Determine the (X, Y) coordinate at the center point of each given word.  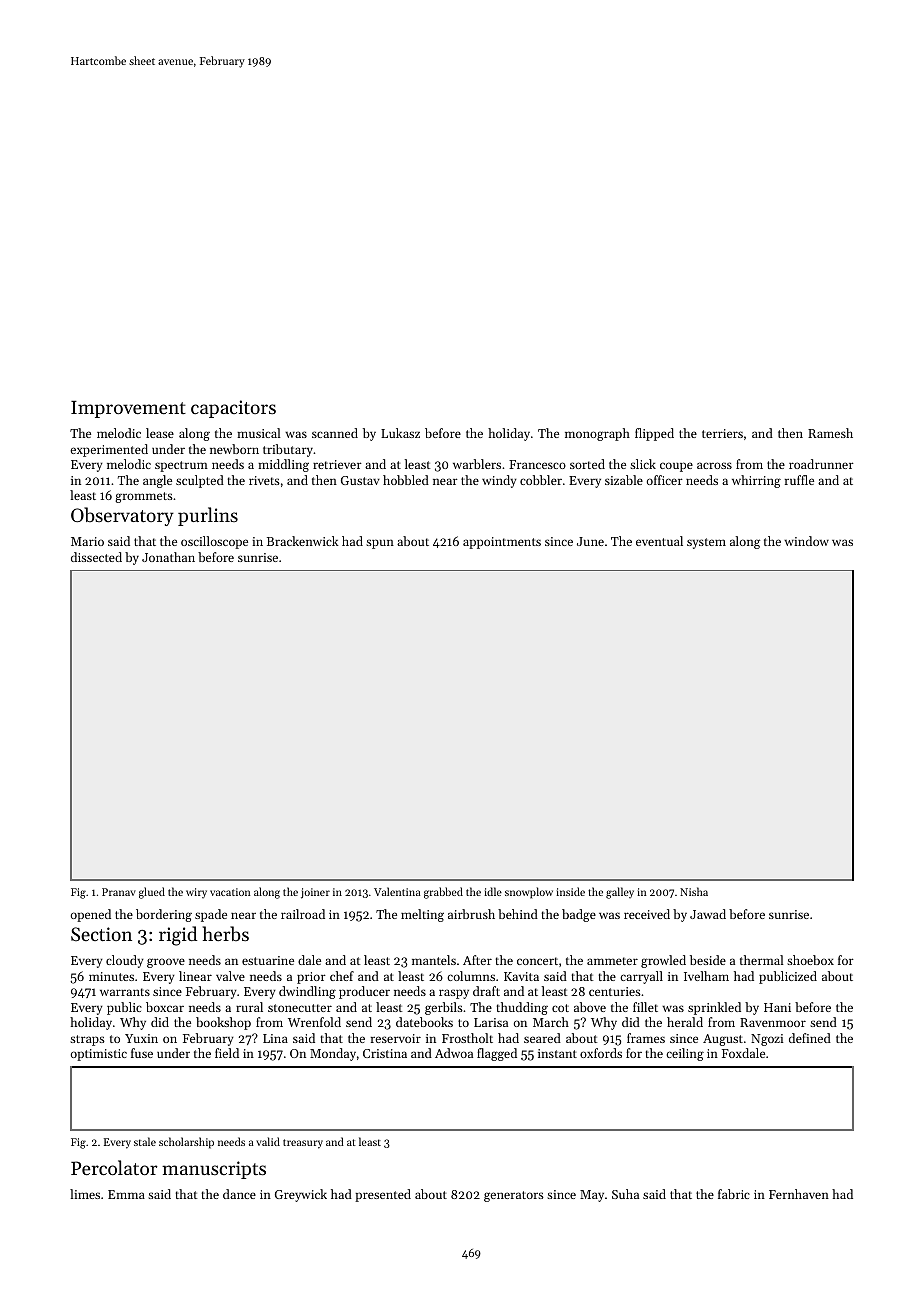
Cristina (385, 1053)
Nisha (694, 891)
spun (380, 544)
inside (570, 891)
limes (85, 1194)
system (706, 543)
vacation (230, 892)
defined (810, 1038)
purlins (208, 516)
